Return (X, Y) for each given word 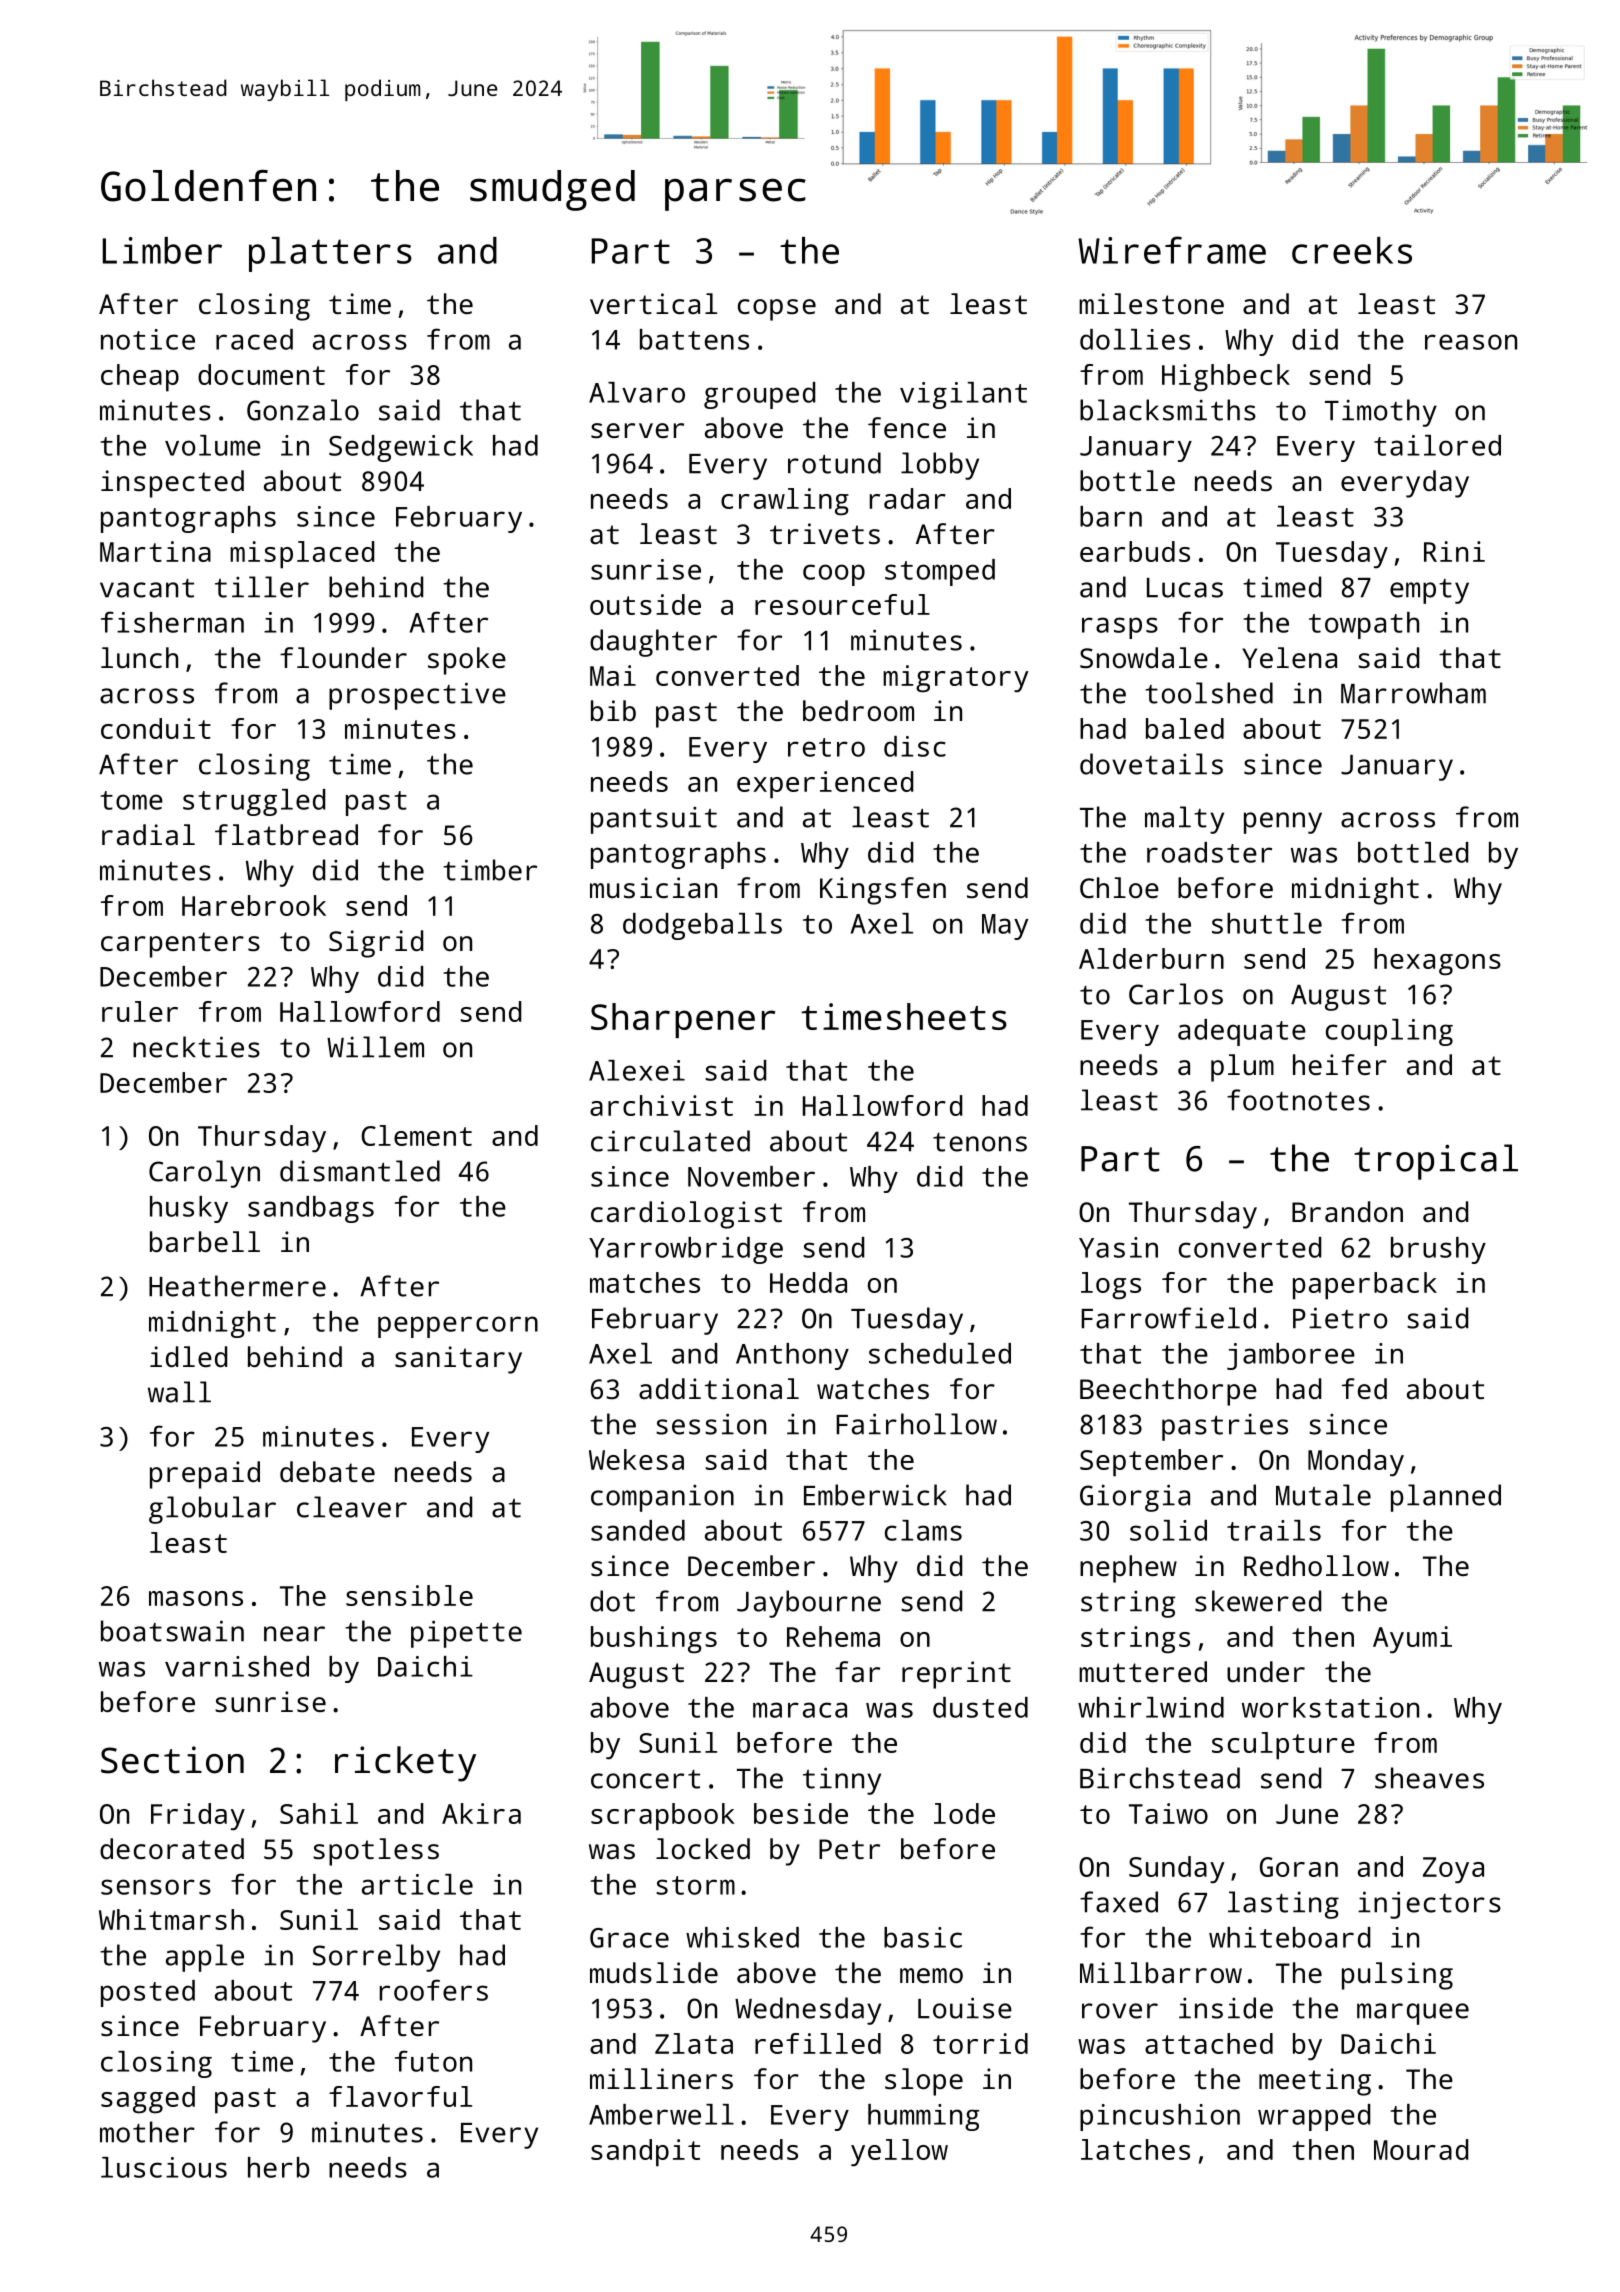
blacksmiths (1168, 410)
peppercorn (458, 1327)
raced (254, 339)
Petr (849, 1849)
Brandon (1347, 1211)
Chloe (1119, 887)
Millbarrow (1161, 1972)
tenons (980, 1142)
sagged (148, 2100)
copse (777, 310)
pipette (466, 1634)
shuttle (1267, 923)
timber (490, 870)
